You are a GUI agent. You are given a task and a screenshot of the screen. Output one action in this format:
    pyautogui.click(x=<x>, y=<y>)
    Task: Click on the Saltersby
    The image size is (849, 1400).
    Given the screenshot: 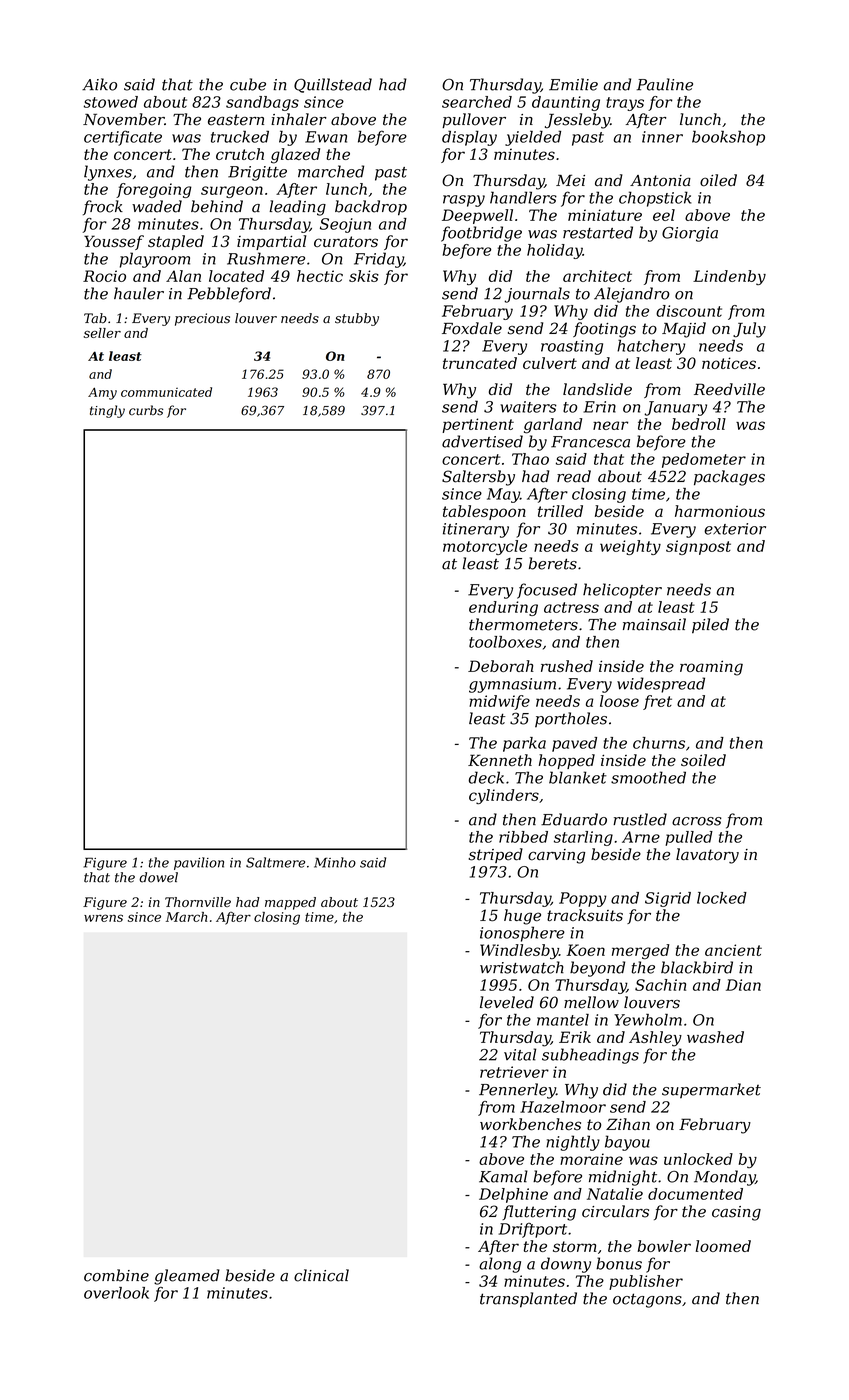 What is the action you would take?
    pyautogui.click(x=478, y=478)
